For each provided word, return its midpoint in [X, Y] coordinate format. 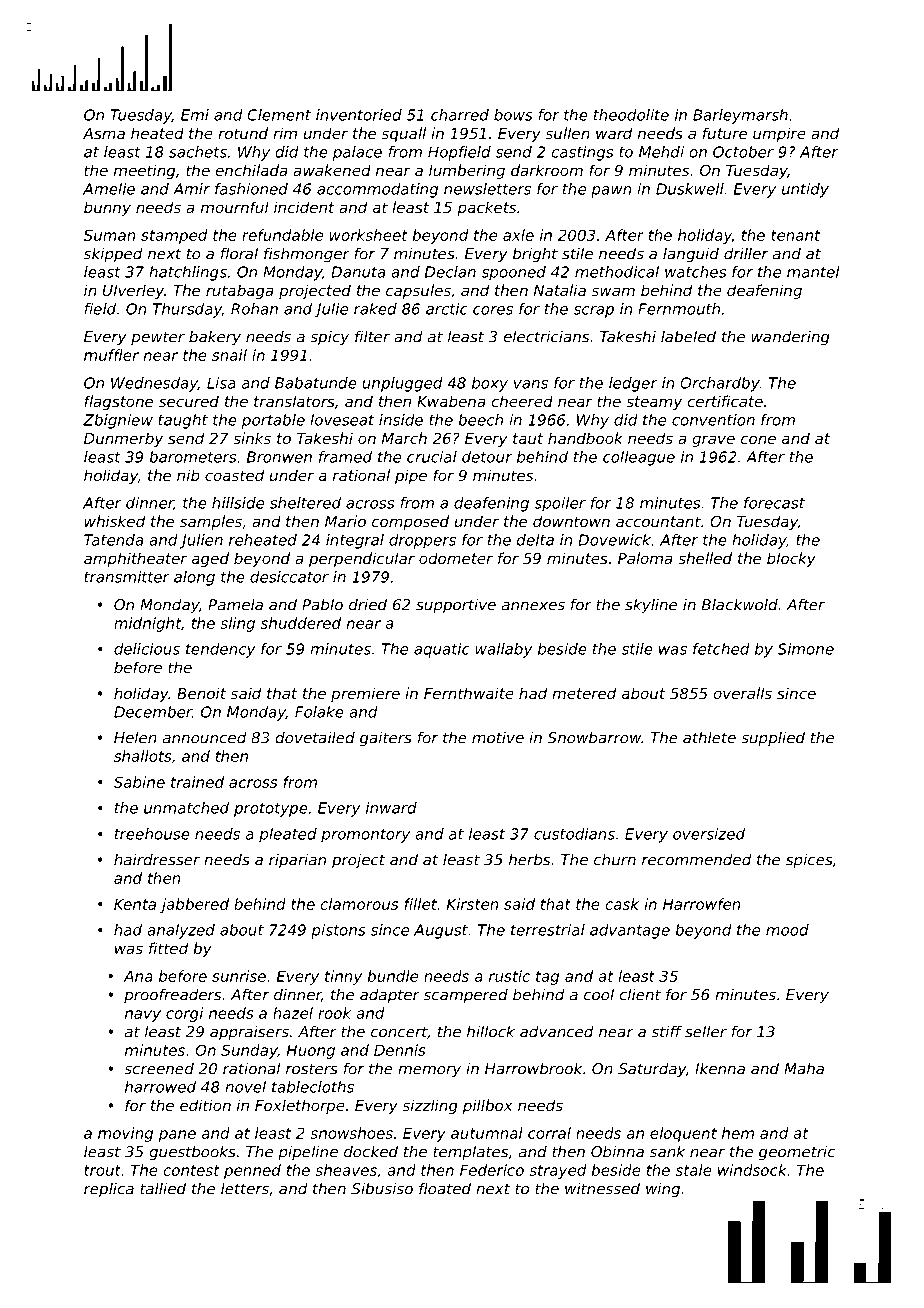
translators [294, 401]
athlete [709, 737]
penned [252, 1171]
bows [513, 115]
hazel [293, 1013]
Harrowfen [702, 904]
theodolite [631, 115]
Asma [104, 133]
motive [498, 738]
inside [401, 420]
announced [205, 738]
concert [399, 1032]
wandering [791, 338]
